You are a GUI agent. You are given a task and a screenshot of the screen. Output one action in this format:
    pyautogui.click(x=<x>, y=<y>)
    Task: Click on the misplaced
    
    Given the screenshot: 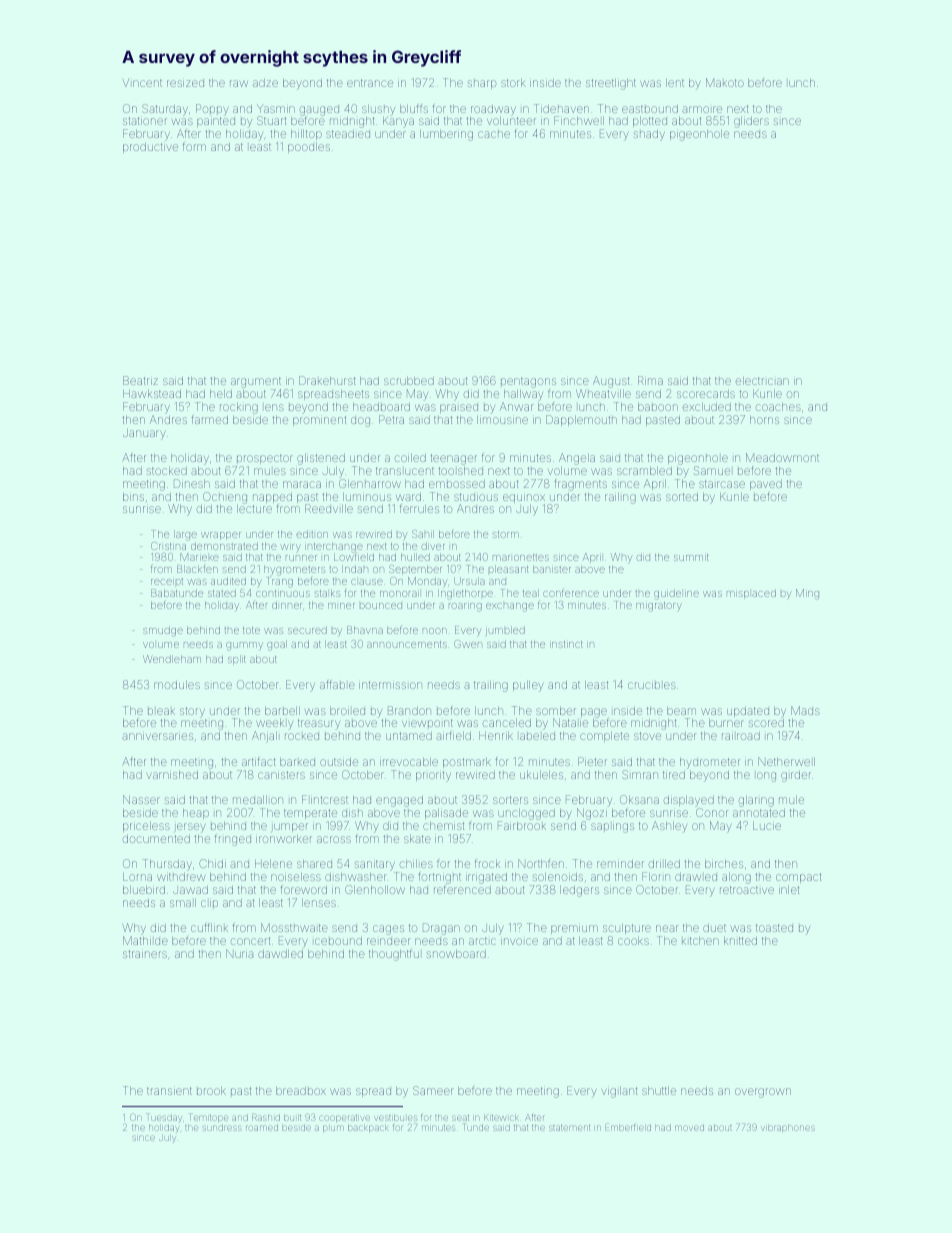 What is the action you would take?
    pyautogui.click(x=751, y=594)
